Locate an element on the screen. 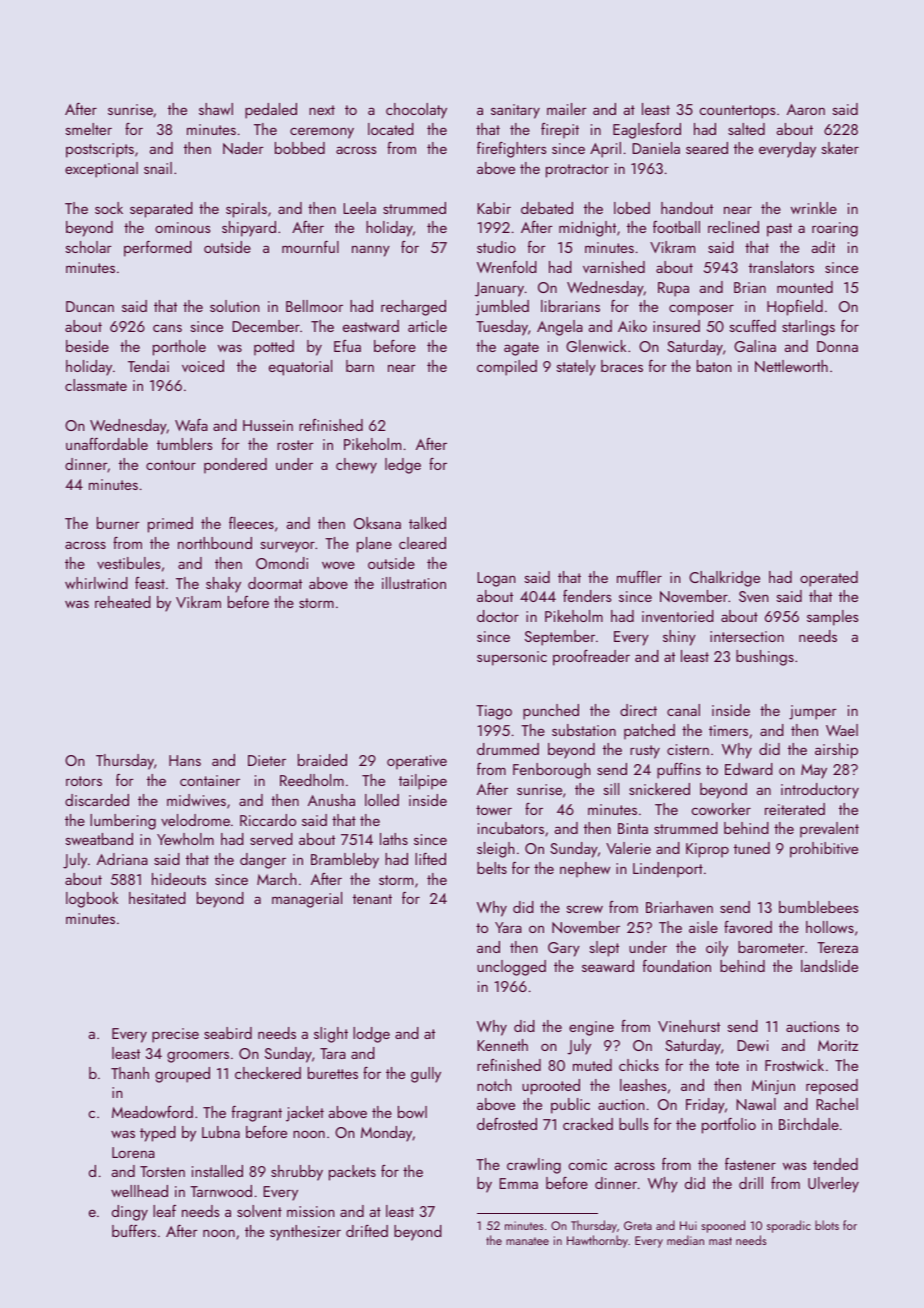  Thanh is located at coordinates (130, 1073).
